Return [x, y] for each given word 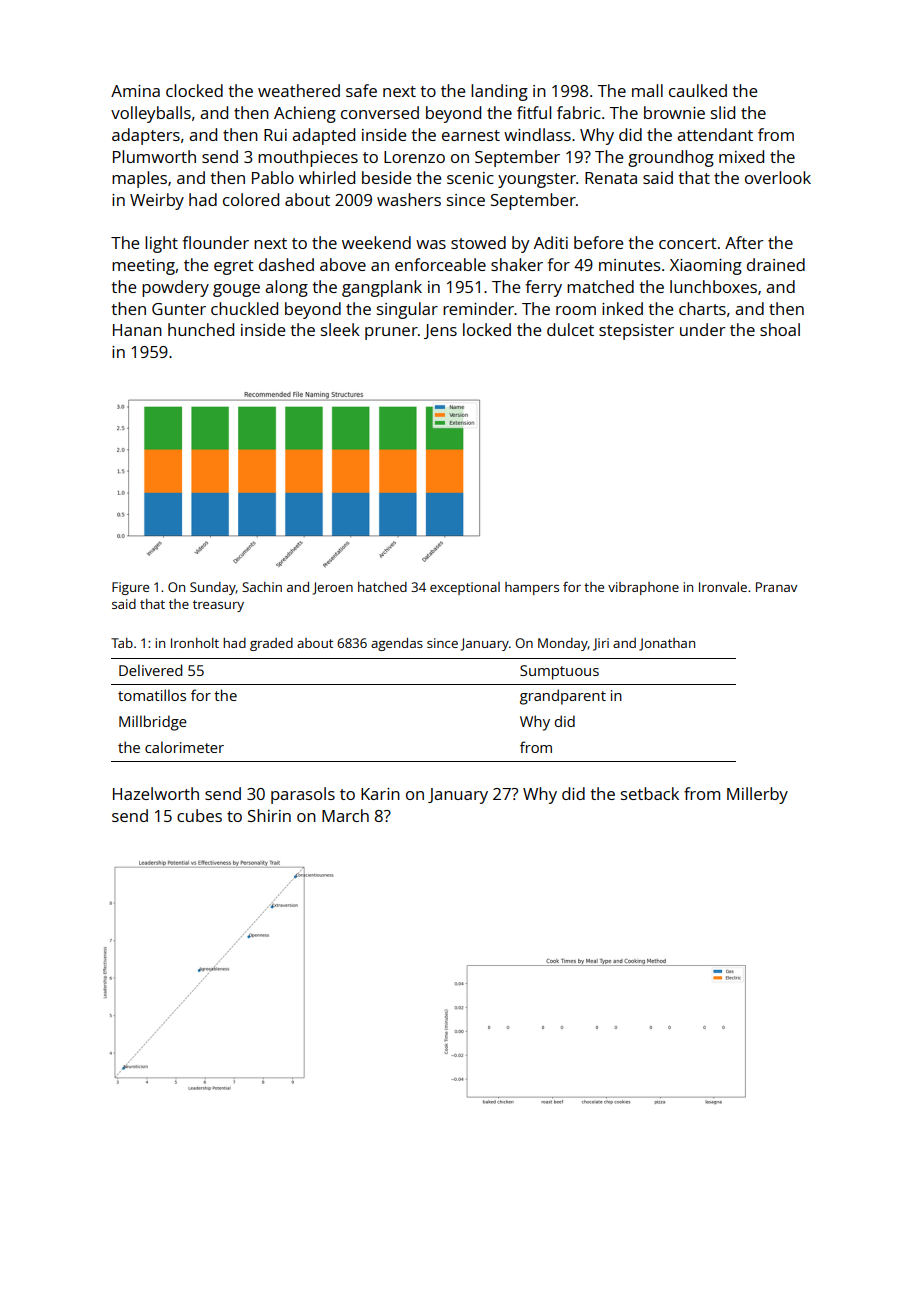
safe [361, 90]
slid [723, 112]
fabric [579, 112]
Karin [380, 794]
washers [409, 199]
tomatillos [152, 695]
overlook [778, 177]
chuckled [244, 308]
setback [650, 793]
